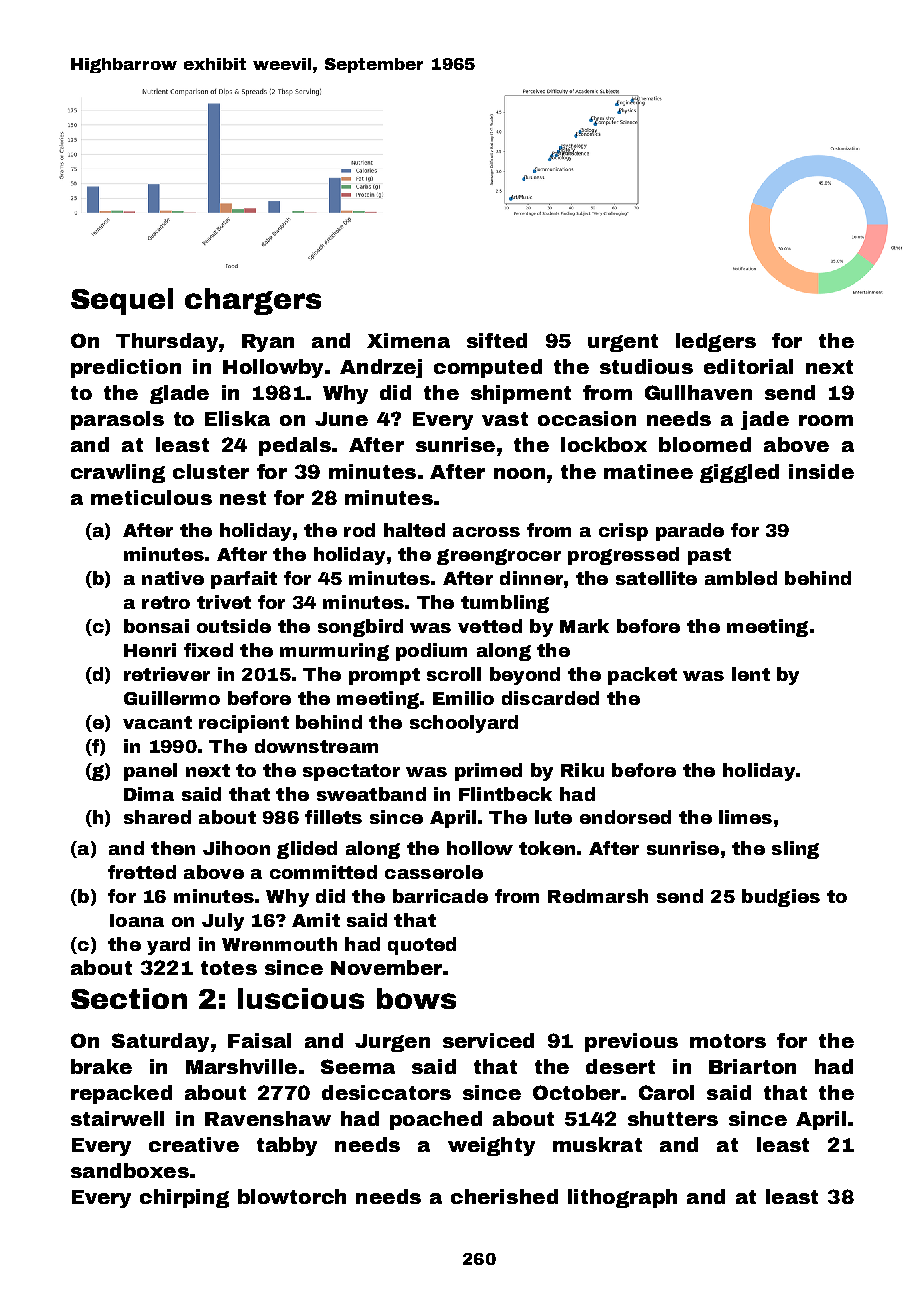 The width and height of the image is (924, 1308). What do you see at coordinates (745, 817) in the image?
I see `limes` at bounding box center [745, 817].
